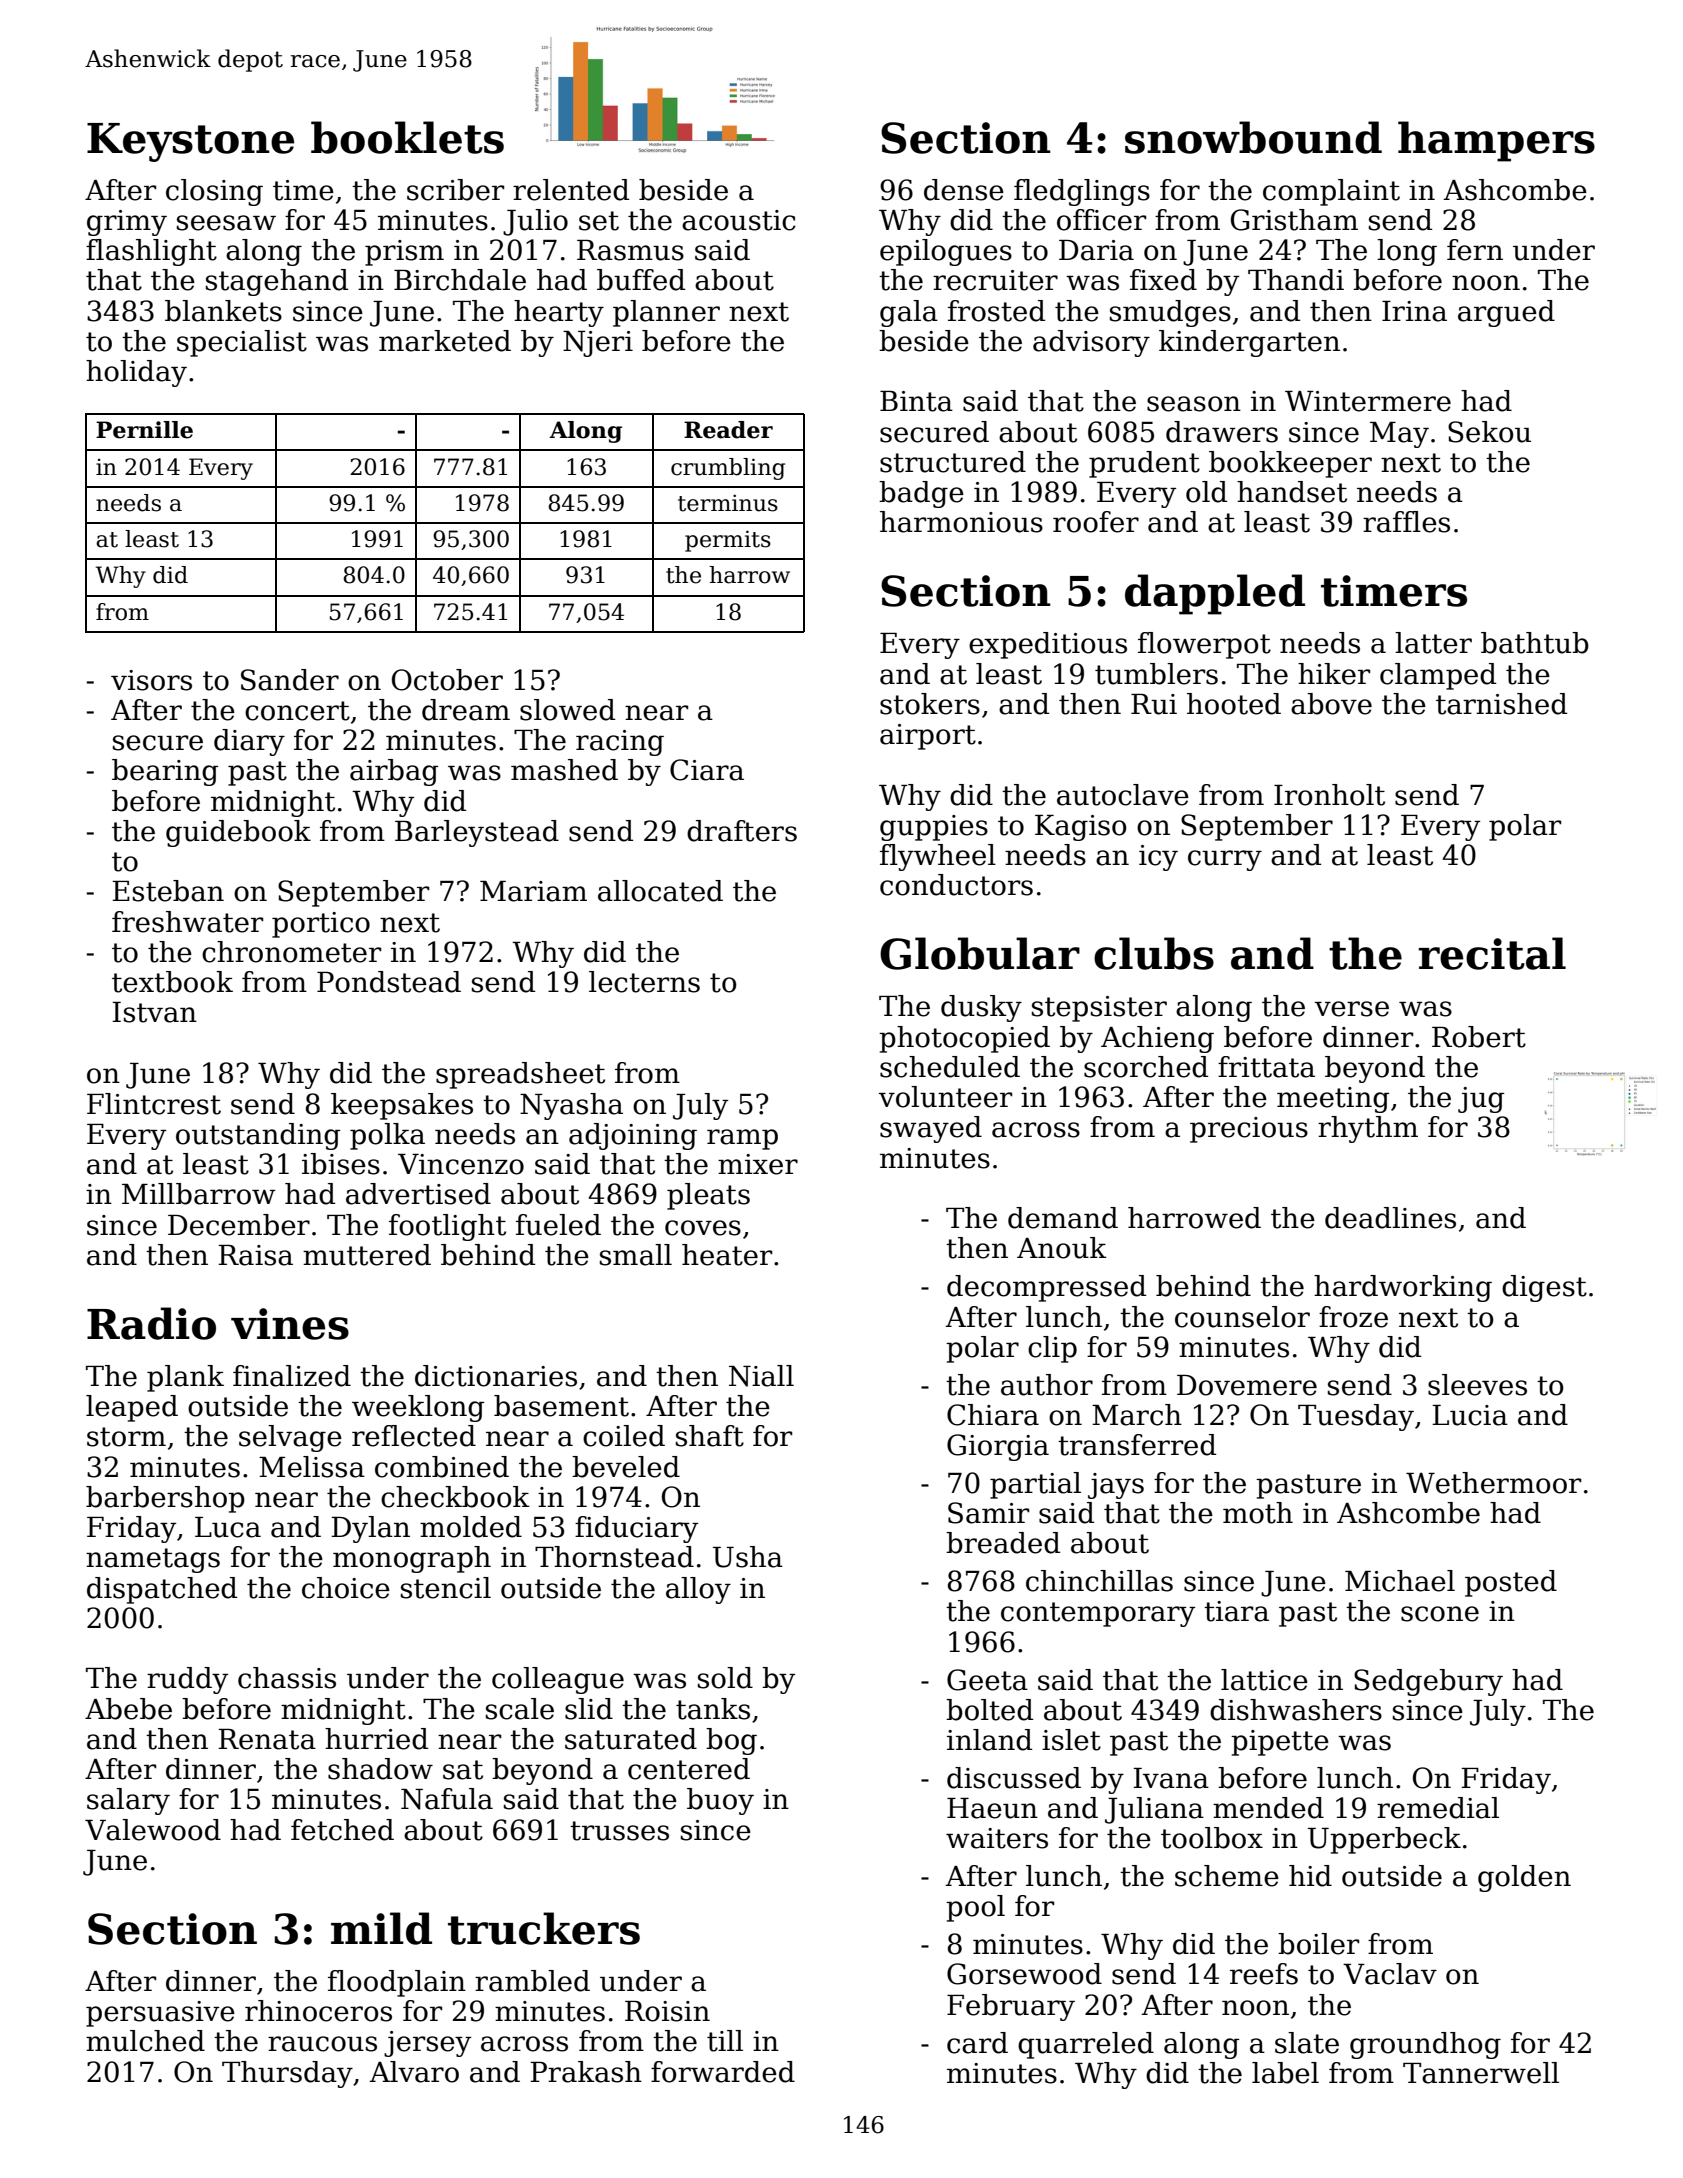  Describe the element at coordinates (367, 1255) in the image. I see `muttered` at that location.
